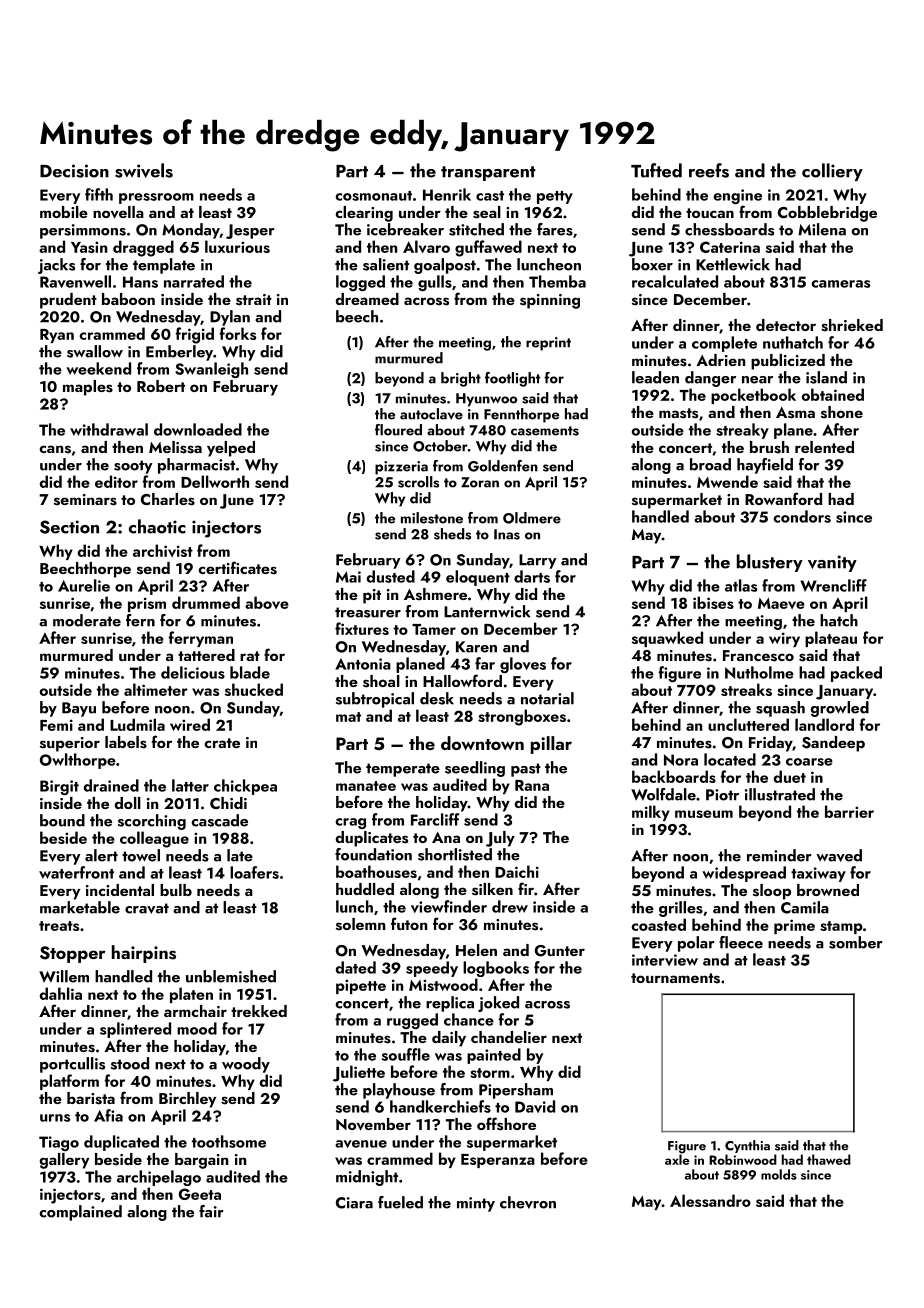 This page has height=1308, width=924. Describe the element at coordinates (710, 464) in the page. I see `broad` at that location.
